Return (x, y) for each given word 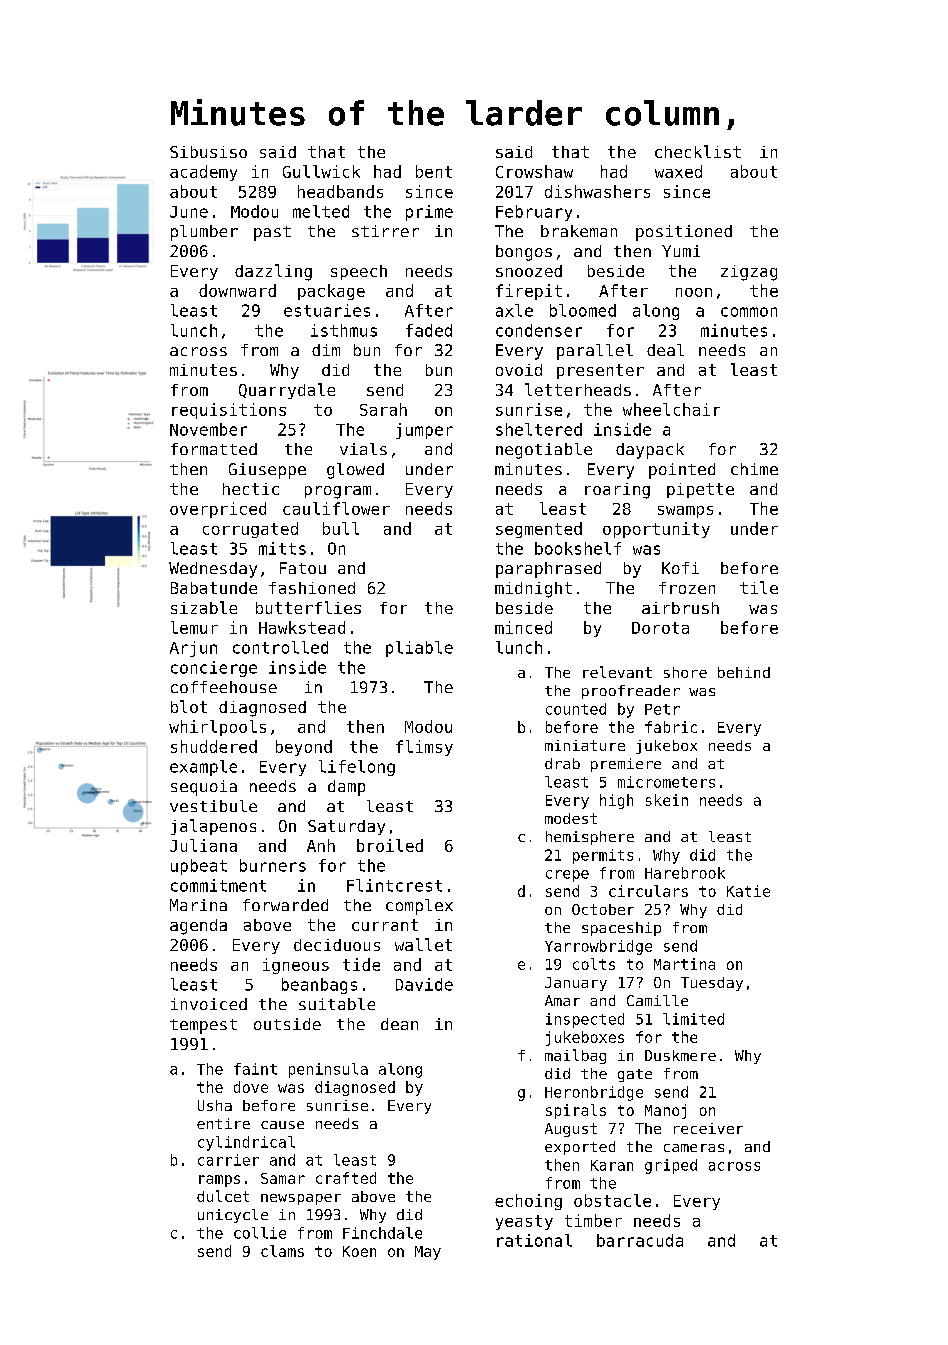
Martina (684, 964)
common (749, 312)
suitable (337, 1004)
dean (399, 1024)
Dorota (660, 628)
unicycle (233, 1216)
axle (514, 310)
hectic (251, 489)
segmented (539, 530)
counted (576, 709)
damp (346, 788)
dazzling (273, 272)
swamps (685, 512)
